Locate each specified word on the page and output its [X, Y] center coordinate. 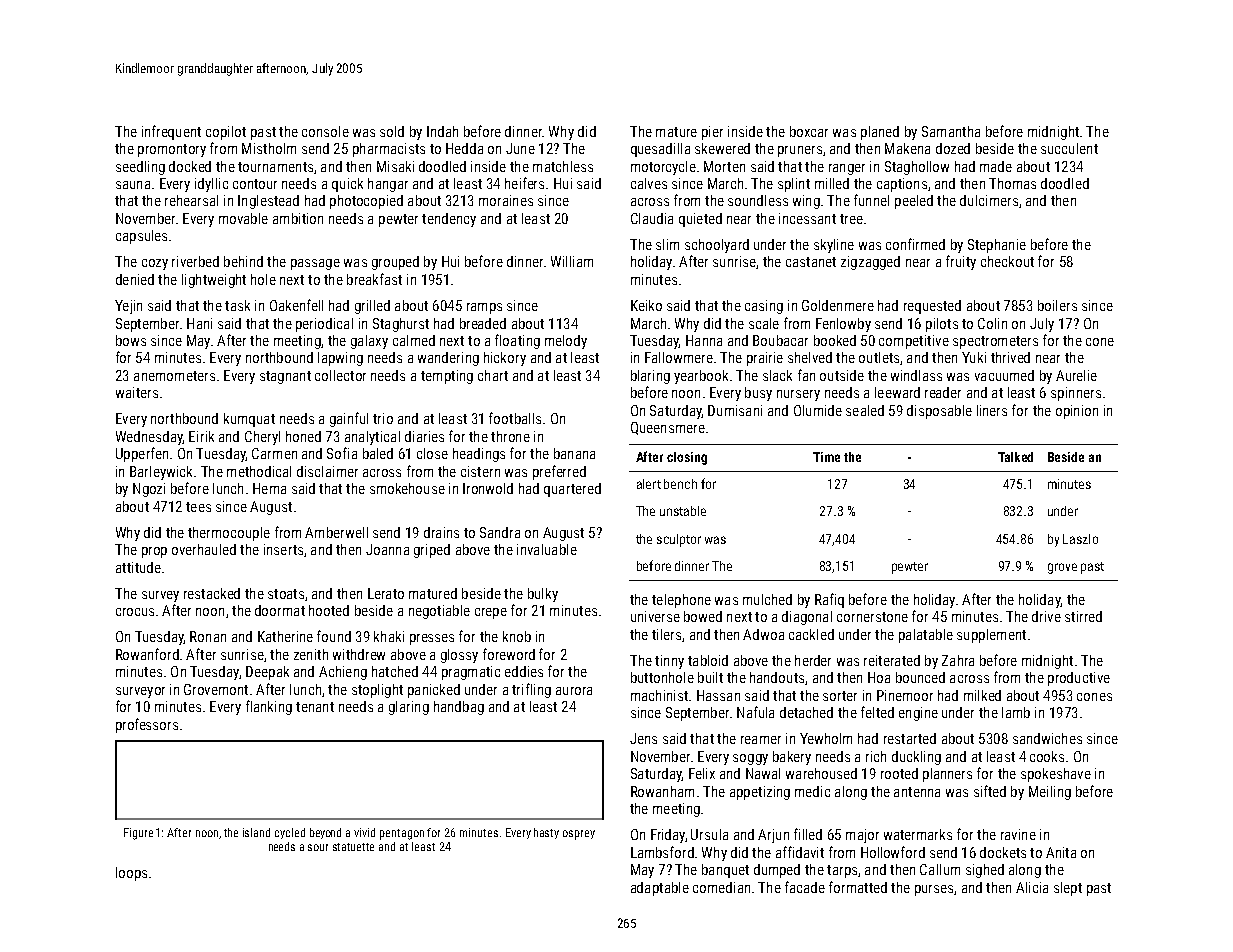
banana [574, 453]
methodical [259, 471]
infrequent [171, 132]
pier [712, 133]
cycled [290, 833]
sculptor [679, 540]
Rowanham [662, 791]
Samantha [951, 131]
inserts [283, 549]
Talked [1015, 457]
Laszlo [1080, 539]
